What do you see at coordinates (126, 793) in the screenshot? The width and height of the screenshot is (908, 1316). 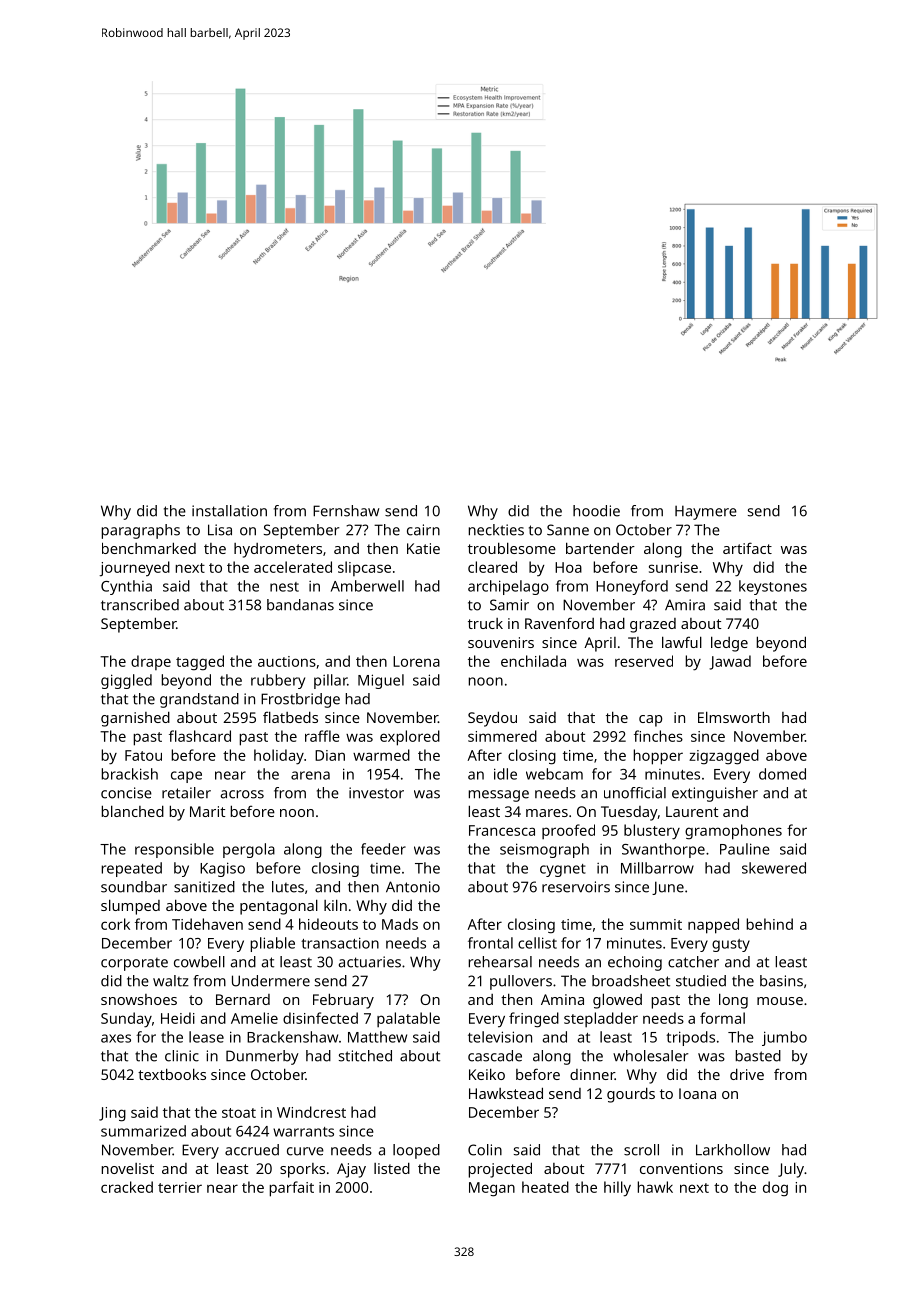 I see `concise` at bounding box center [126, 793].
